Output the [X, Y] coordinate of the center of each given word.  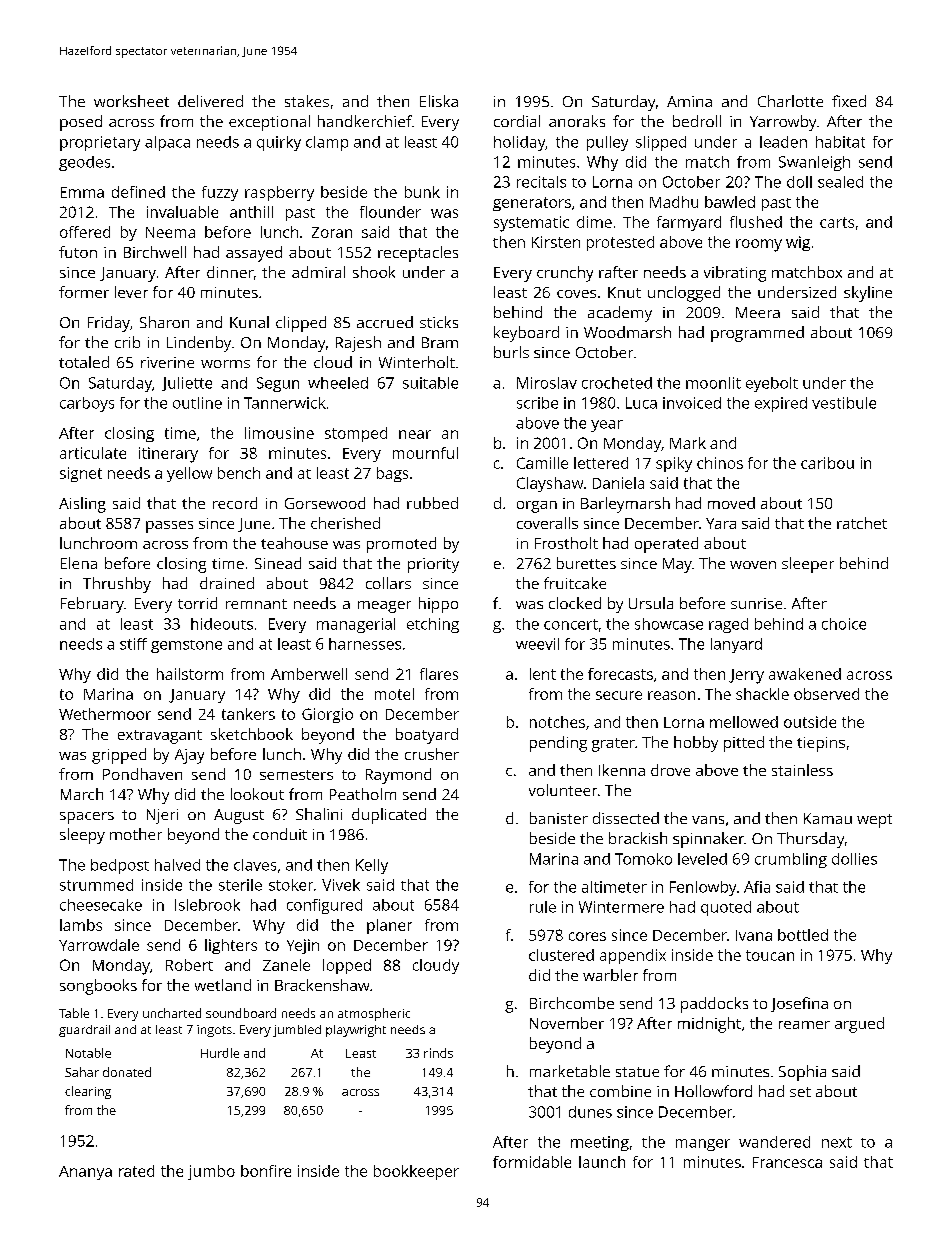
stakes [307, 101]
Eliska [439, 101]
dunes [590, 1112]
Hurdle [220, 1053]
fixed [849, 101]
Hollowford [713, 1091]
